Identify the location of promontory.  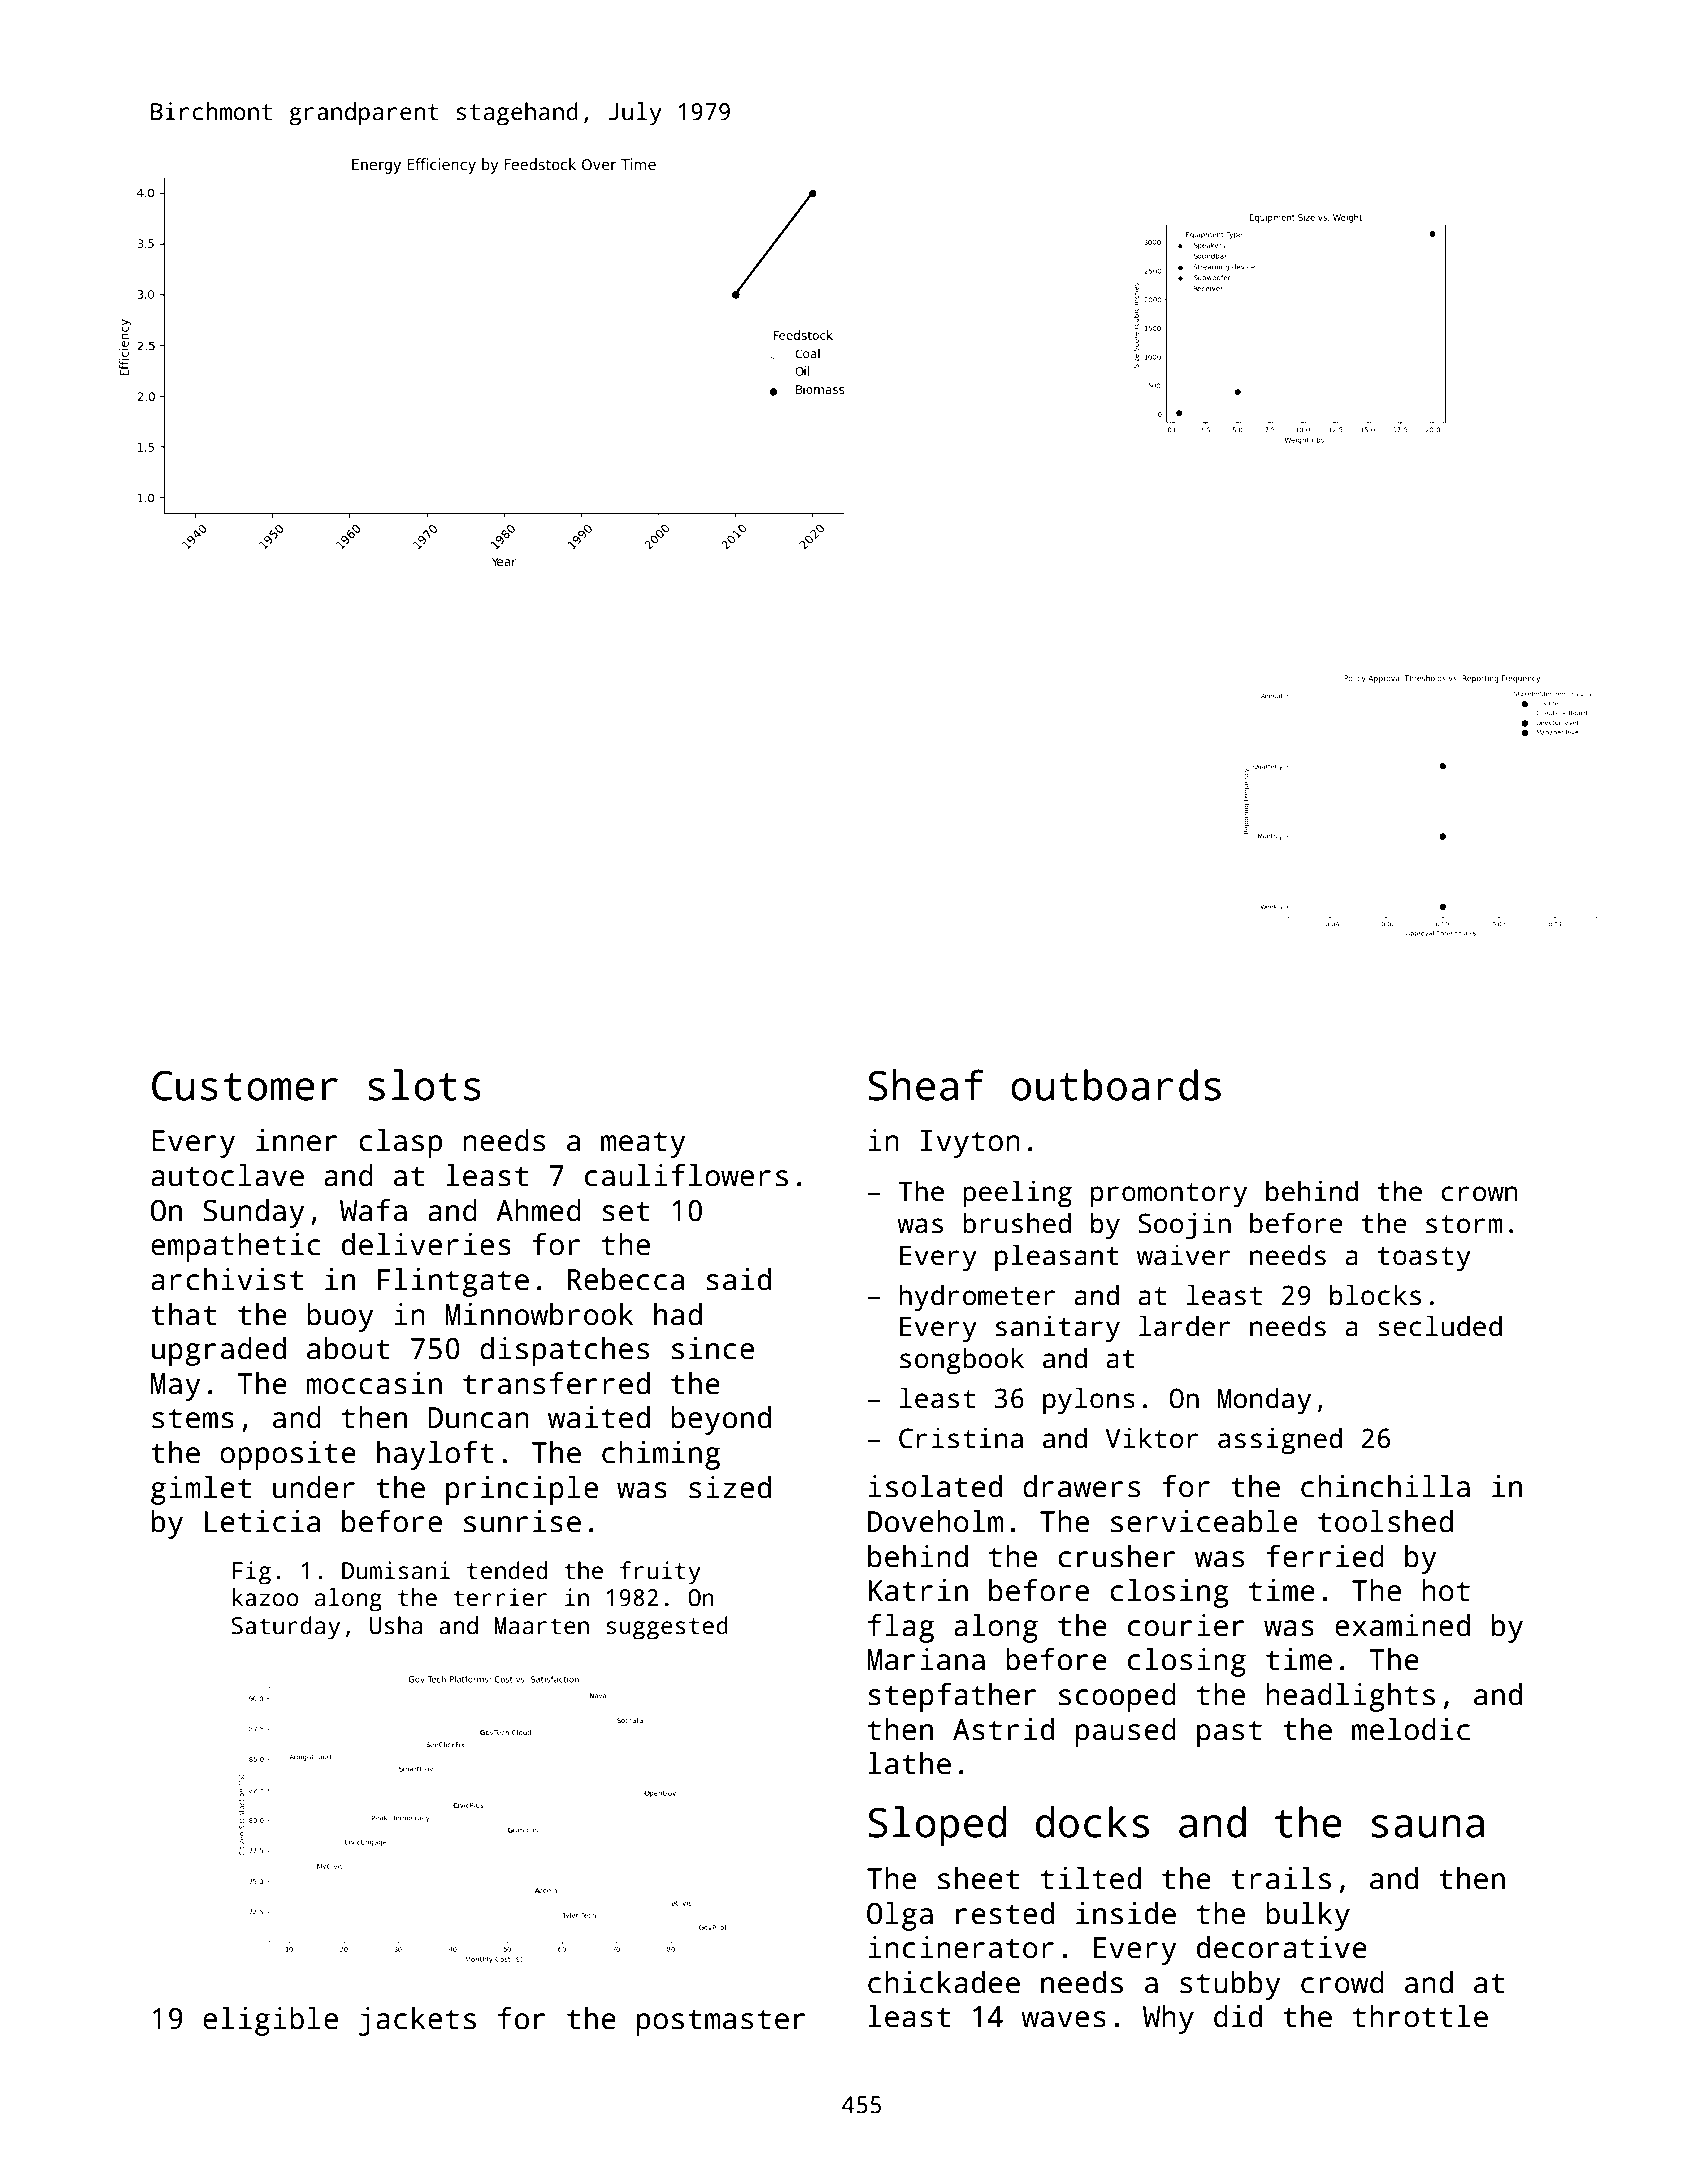
(1169, 1195).
